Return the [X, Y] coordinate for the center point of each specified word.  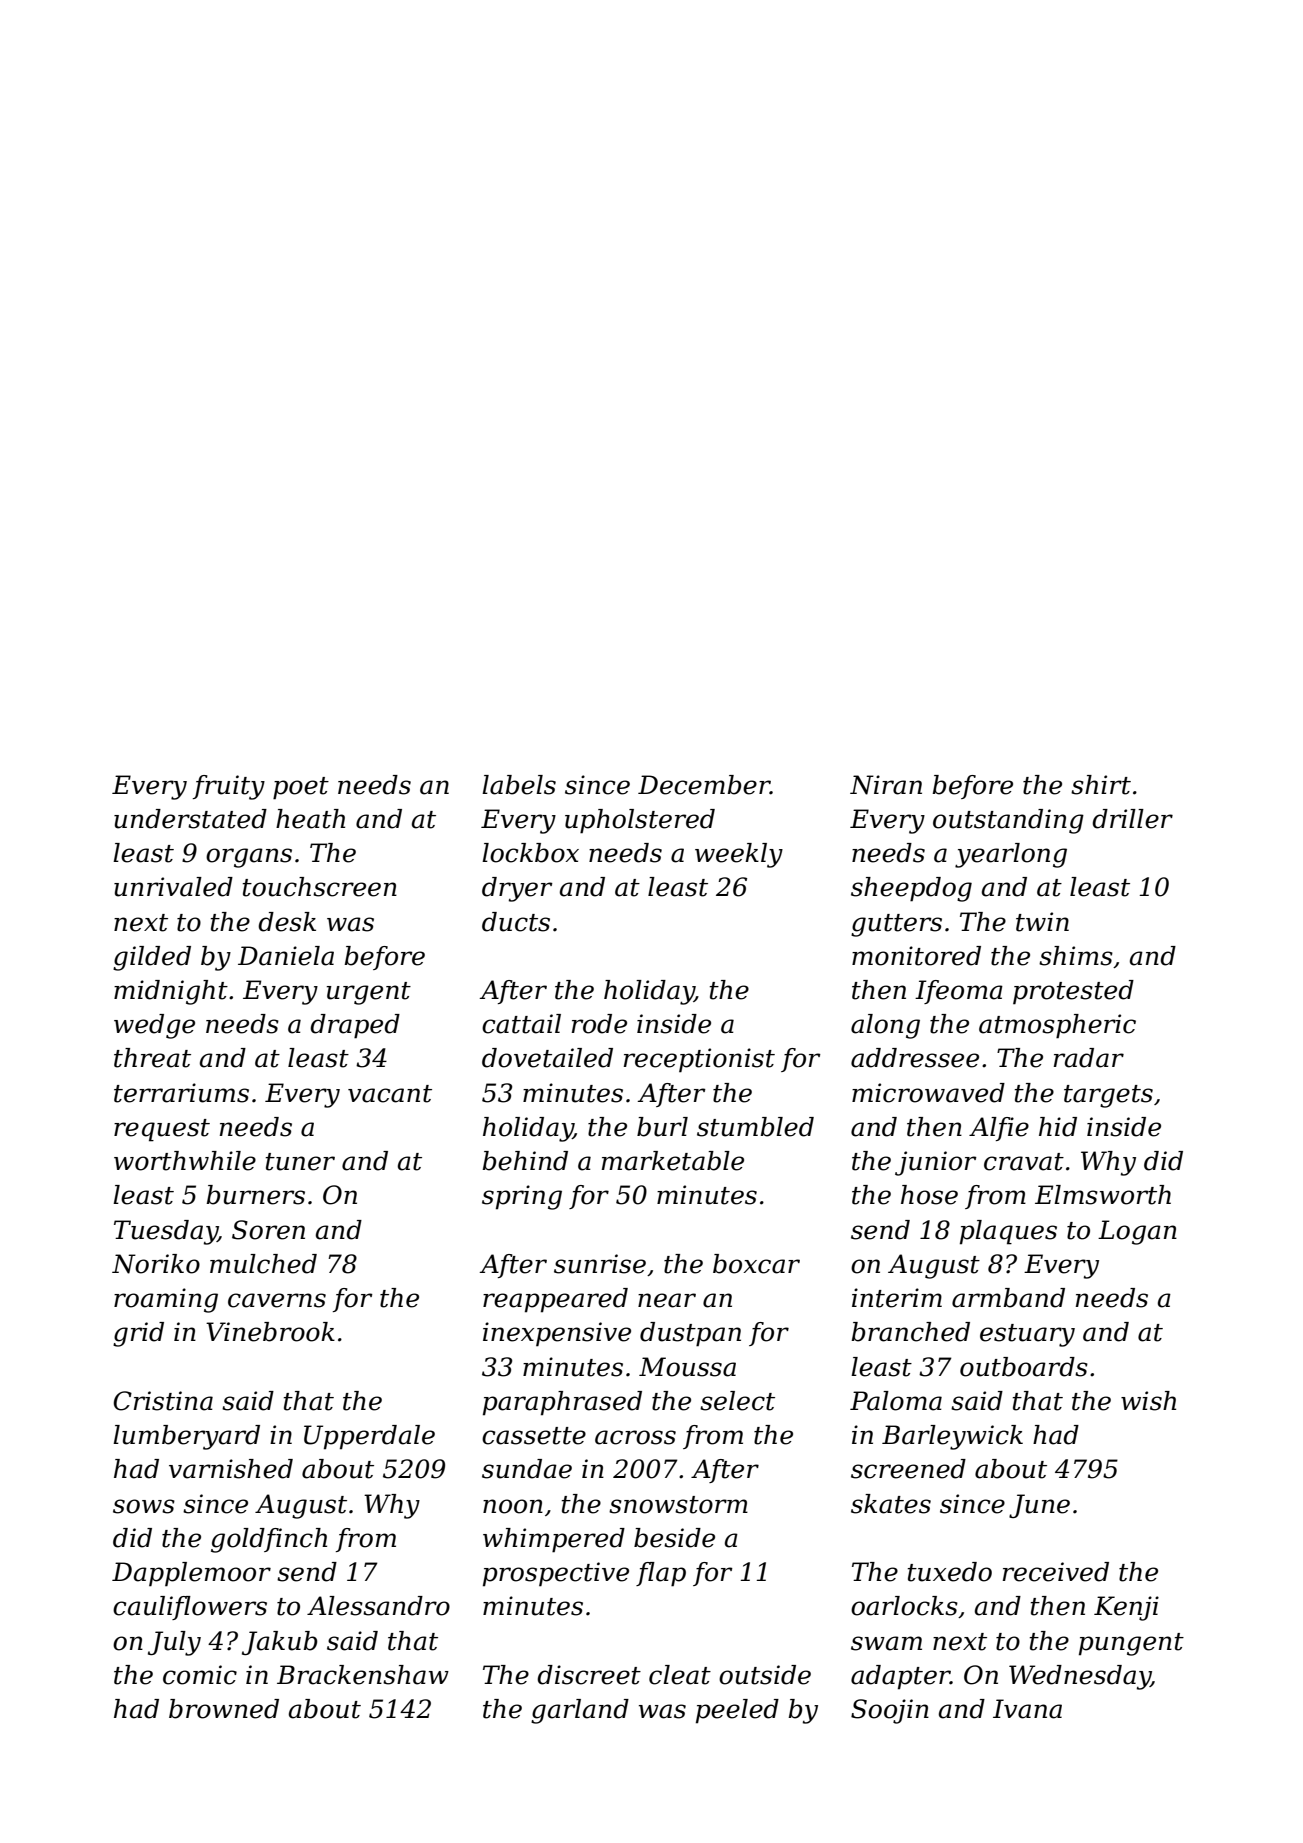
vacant [390, 1094]
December [704, 785]
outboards [1024, 1367]
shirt [1101, 785]
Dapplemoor [191, 1574]
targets [1108, 1096]
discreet [589, 1675]
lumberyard [186, 1437]
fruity [229, 787]
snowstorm [678, 1505]
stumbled [755, 1127]
